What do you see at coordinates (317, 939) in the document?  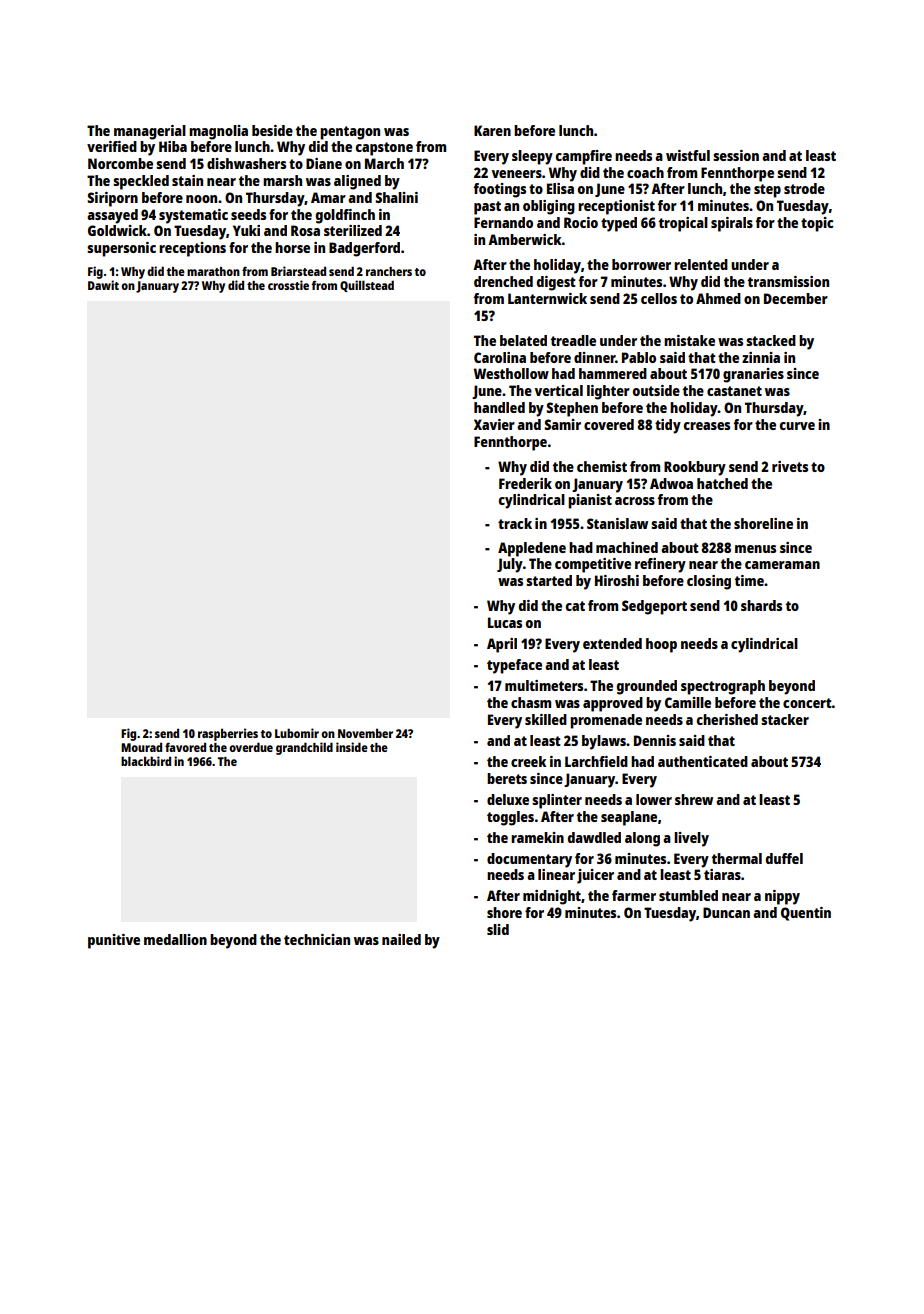 I see `technician` at bounding box center [317, 939].
